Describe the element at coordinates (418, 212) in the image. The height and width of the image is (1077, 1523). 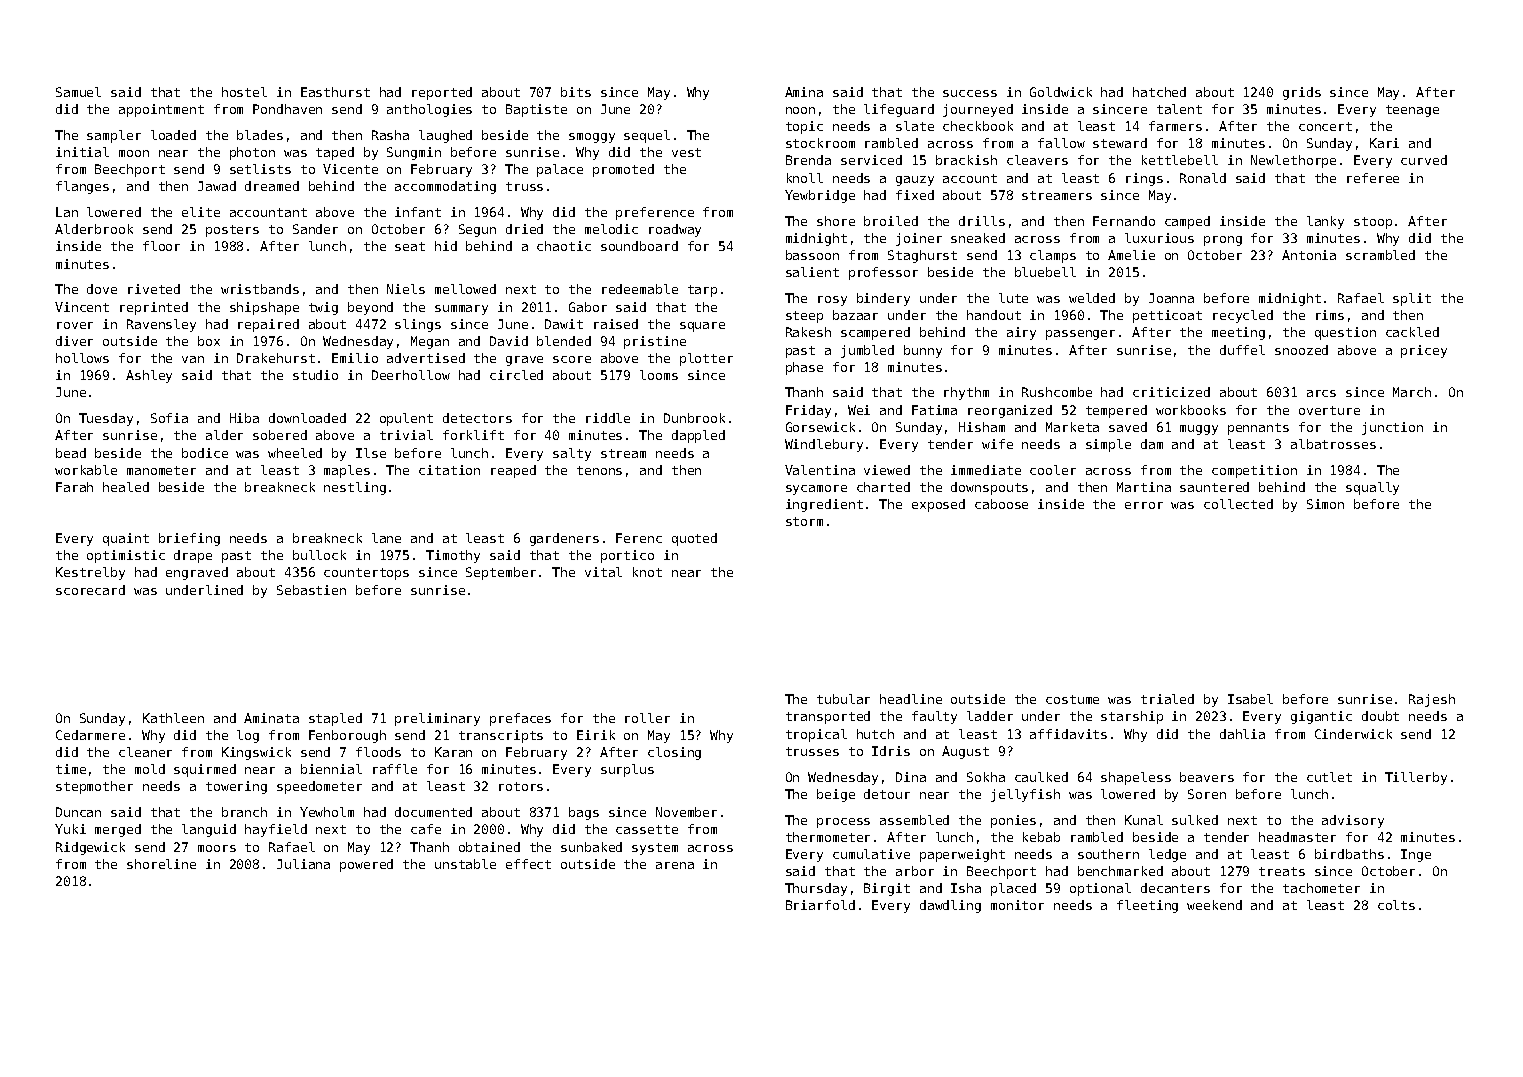
I see `infant` at that location.
